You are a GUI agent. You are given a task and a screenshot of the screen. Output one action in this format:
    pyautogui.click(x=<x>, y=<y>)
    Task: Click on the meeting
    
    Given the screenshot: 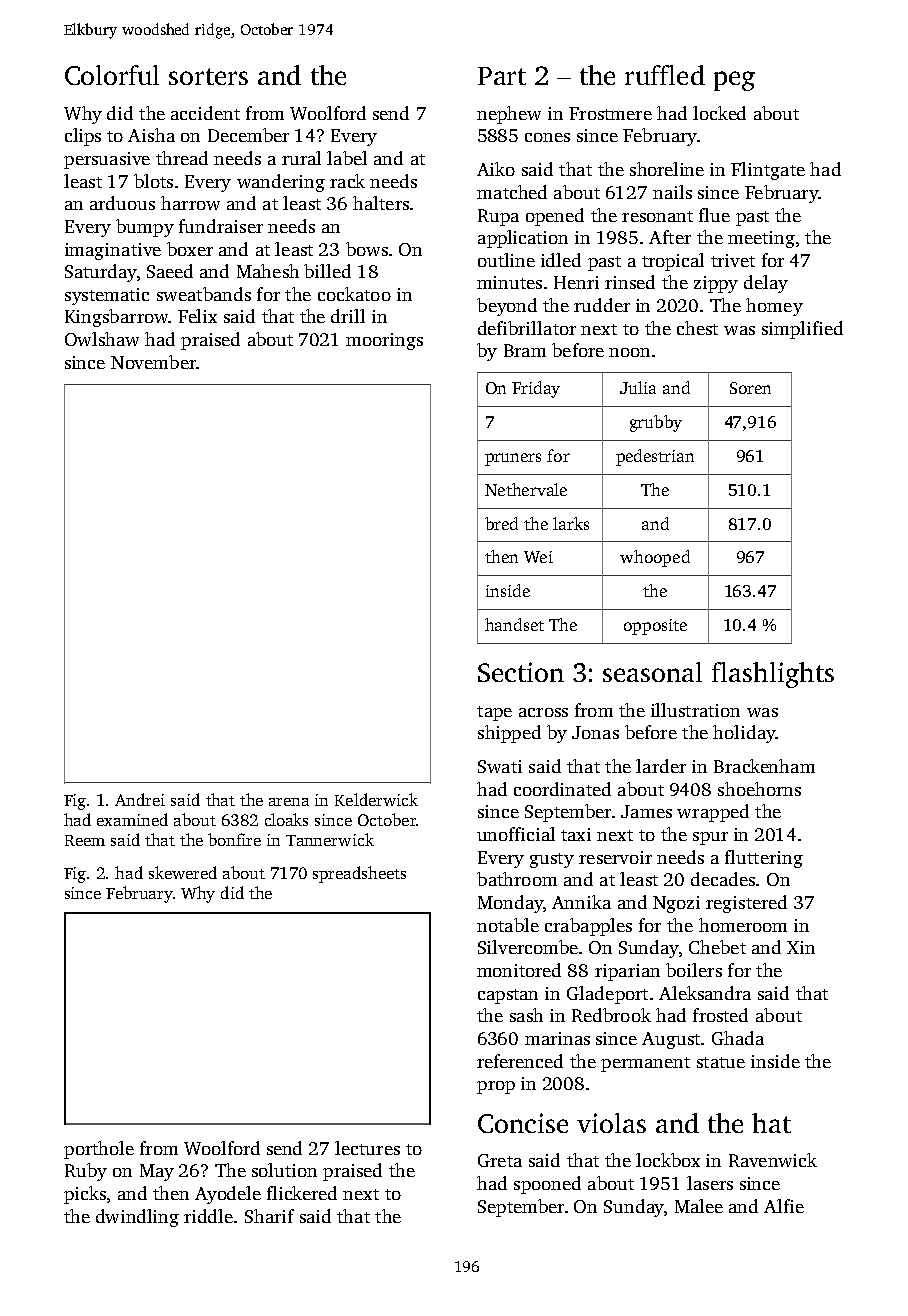 What is the action you would take?
    pyautogui.click(x=761, y=239)
